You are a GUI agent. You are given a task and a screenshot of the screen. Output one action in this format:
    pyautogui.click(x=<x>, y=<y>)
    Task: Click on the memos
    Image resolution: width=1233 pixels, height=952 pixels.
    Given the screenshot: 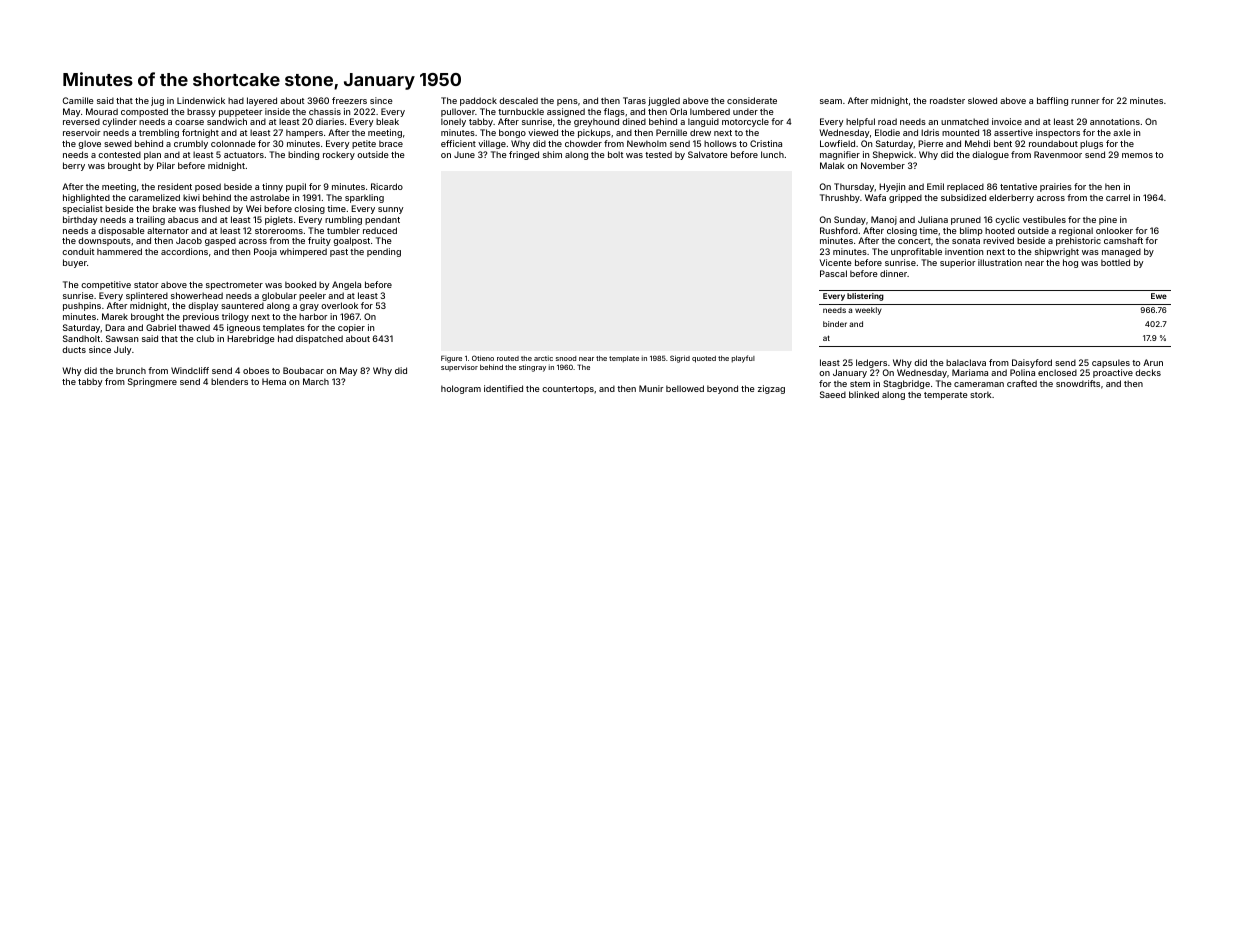 What is the action you would take?
    pyautogui.click(x=1137, y=155)
